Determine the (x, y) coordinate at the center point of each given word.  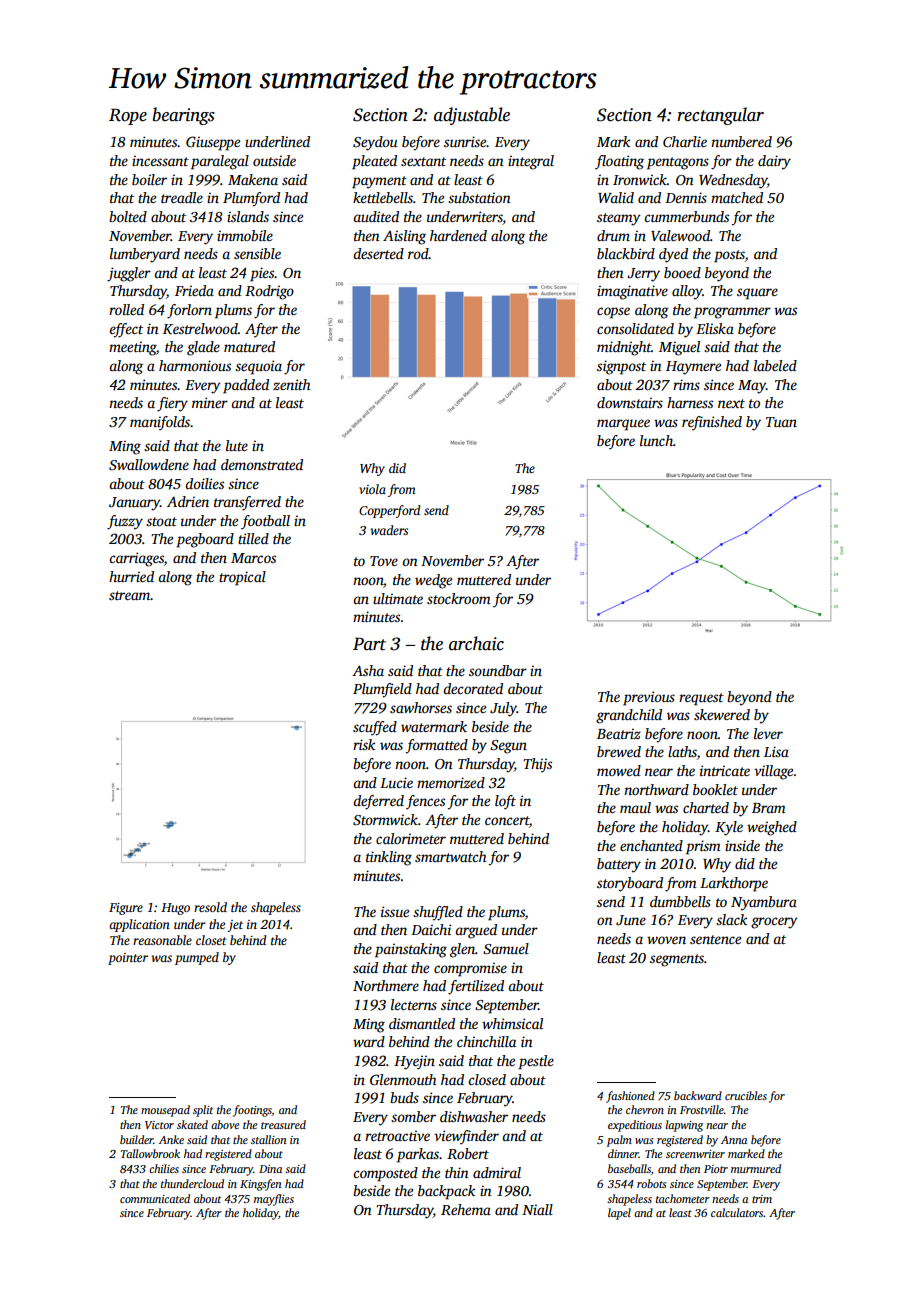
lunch (656, 440)
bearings (184, 116)
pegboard (205, 540)
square (757, 294)
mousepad (165, 1111)
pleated (374, 162)
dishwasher (474, 1116)
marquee (623, 425)
